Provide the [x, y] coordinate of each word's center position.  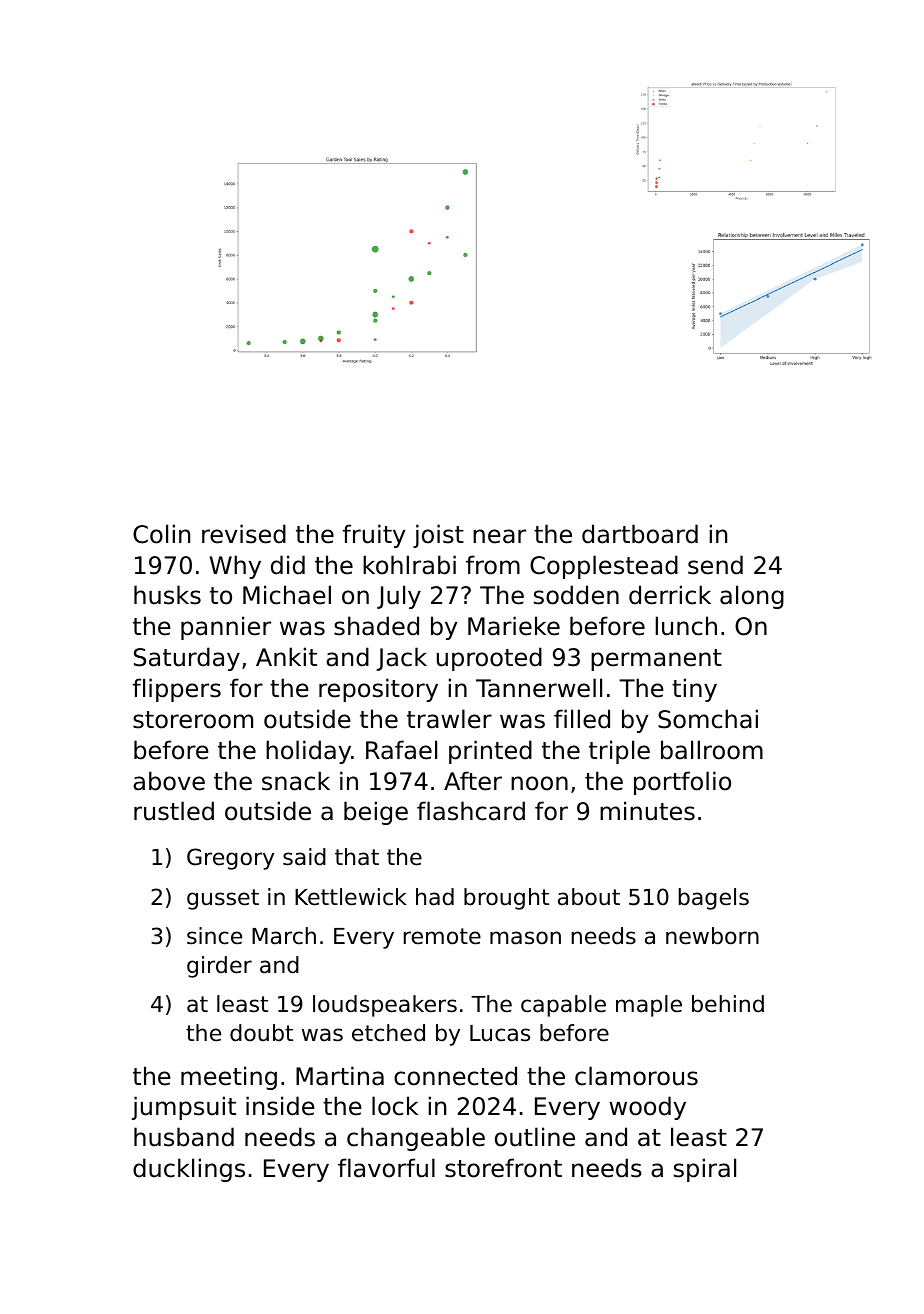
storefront [503, 1168]
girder [219, 967]
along [752, 597]
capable [563, 1006]
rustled [174, 811]
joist [438, 536]
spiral [705, 1170]
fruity [374, 536]
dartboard [640, 534]
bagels [714, 899]
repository [378, 690]
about [589, 897]
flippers [177, 690]
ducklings [189, 1170]
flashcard [471, 811]
